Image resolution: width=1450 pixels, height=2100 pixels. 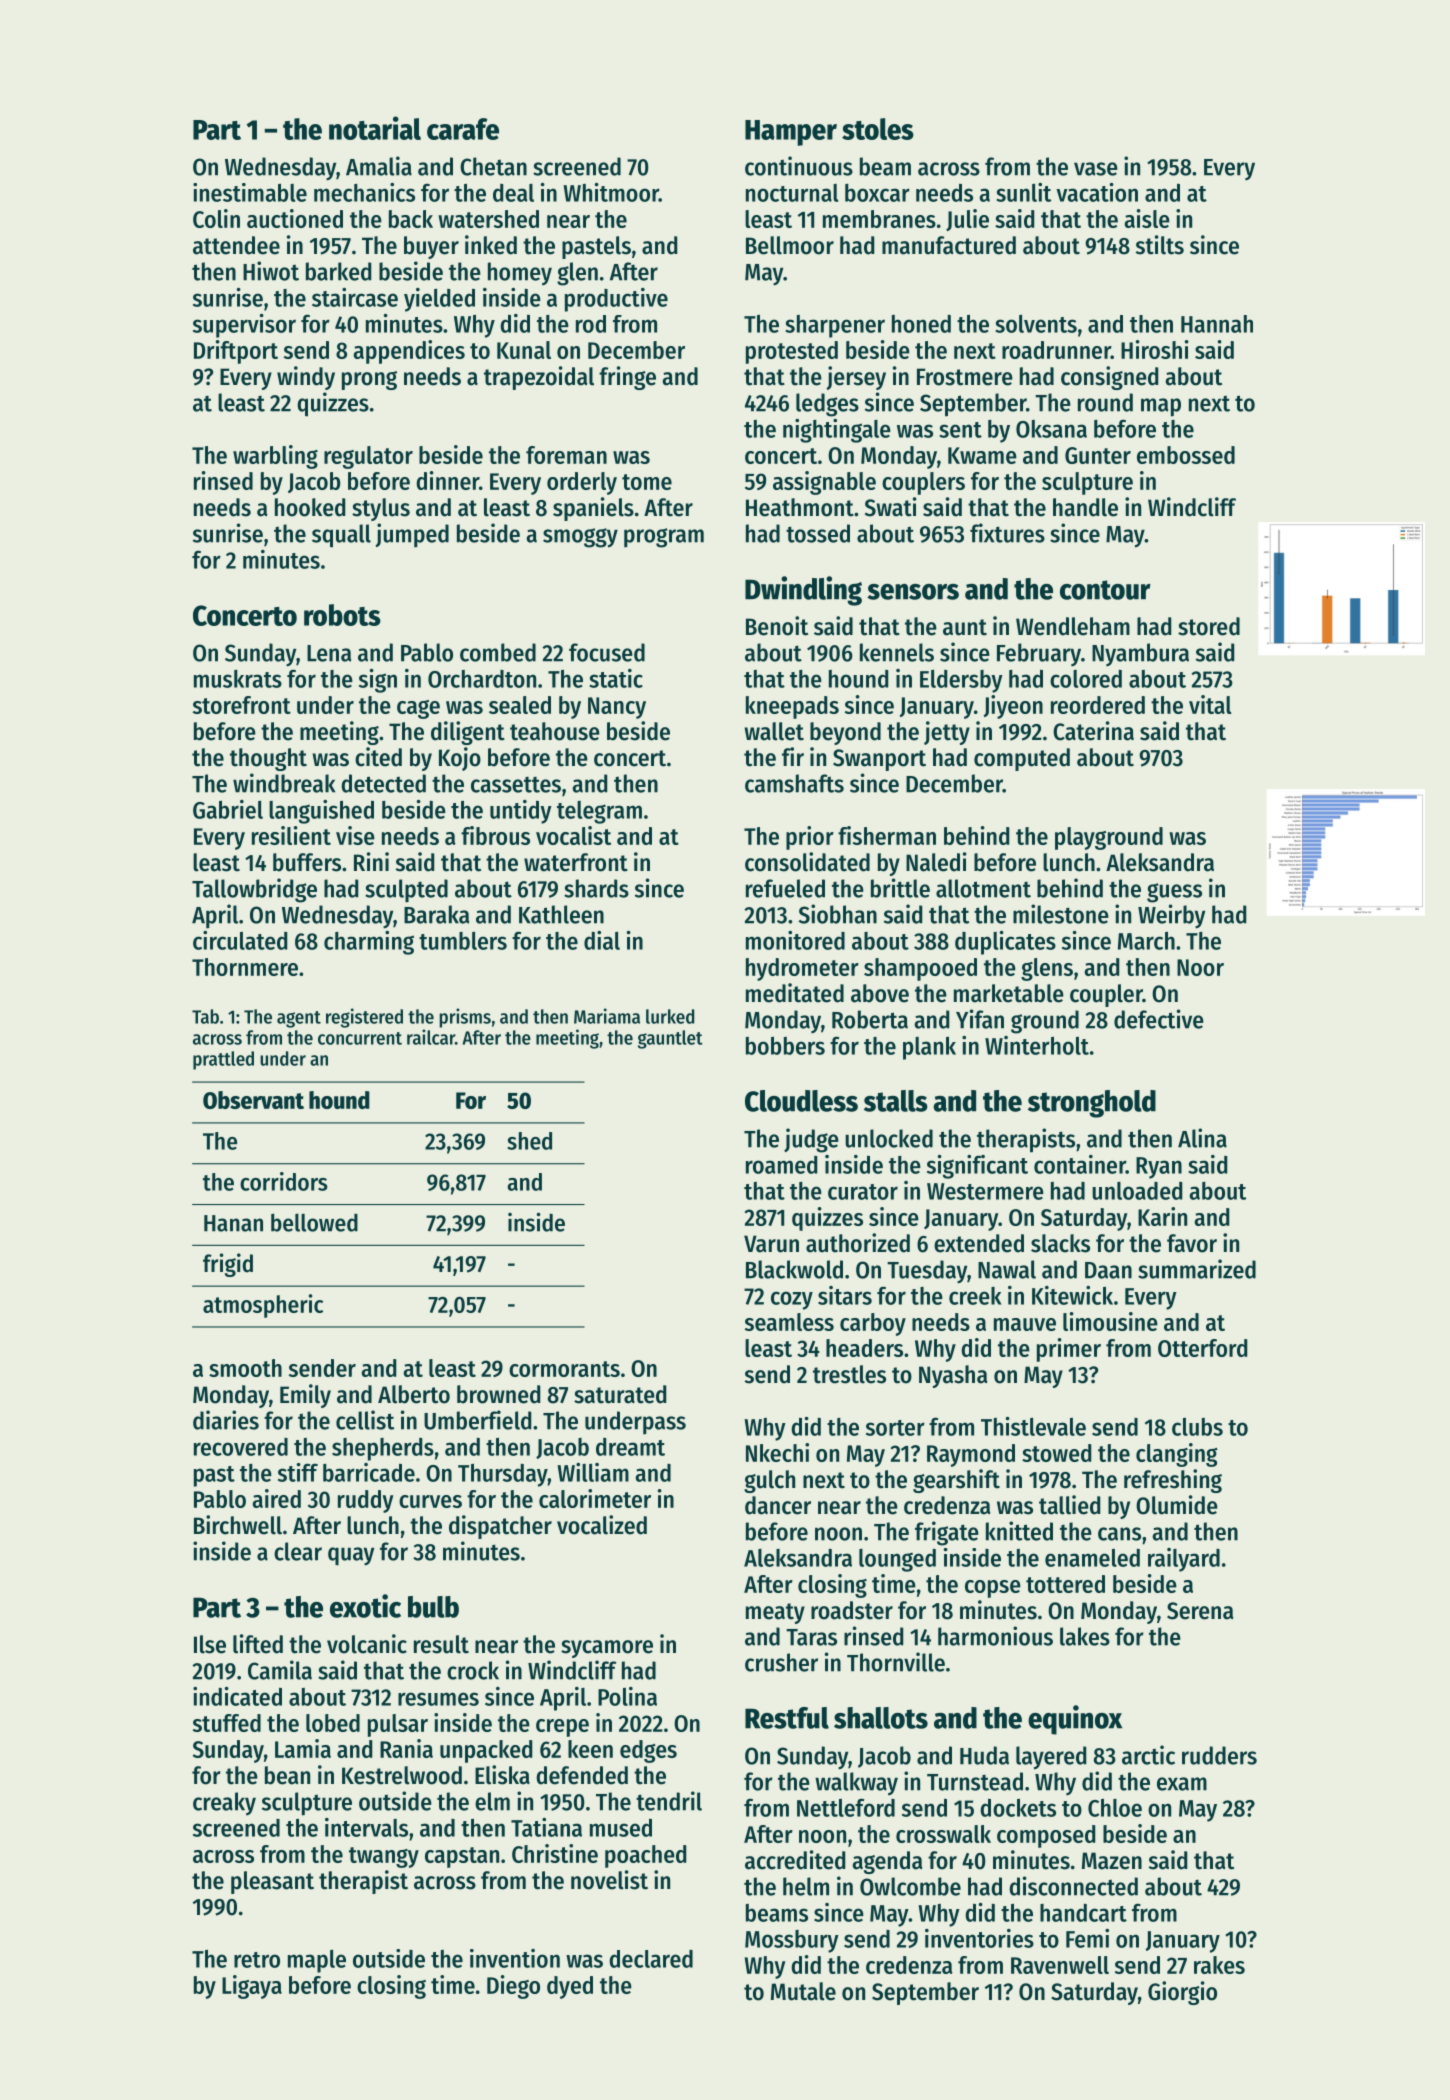 I want to click on shampooed, so click(x=920, y=969).
